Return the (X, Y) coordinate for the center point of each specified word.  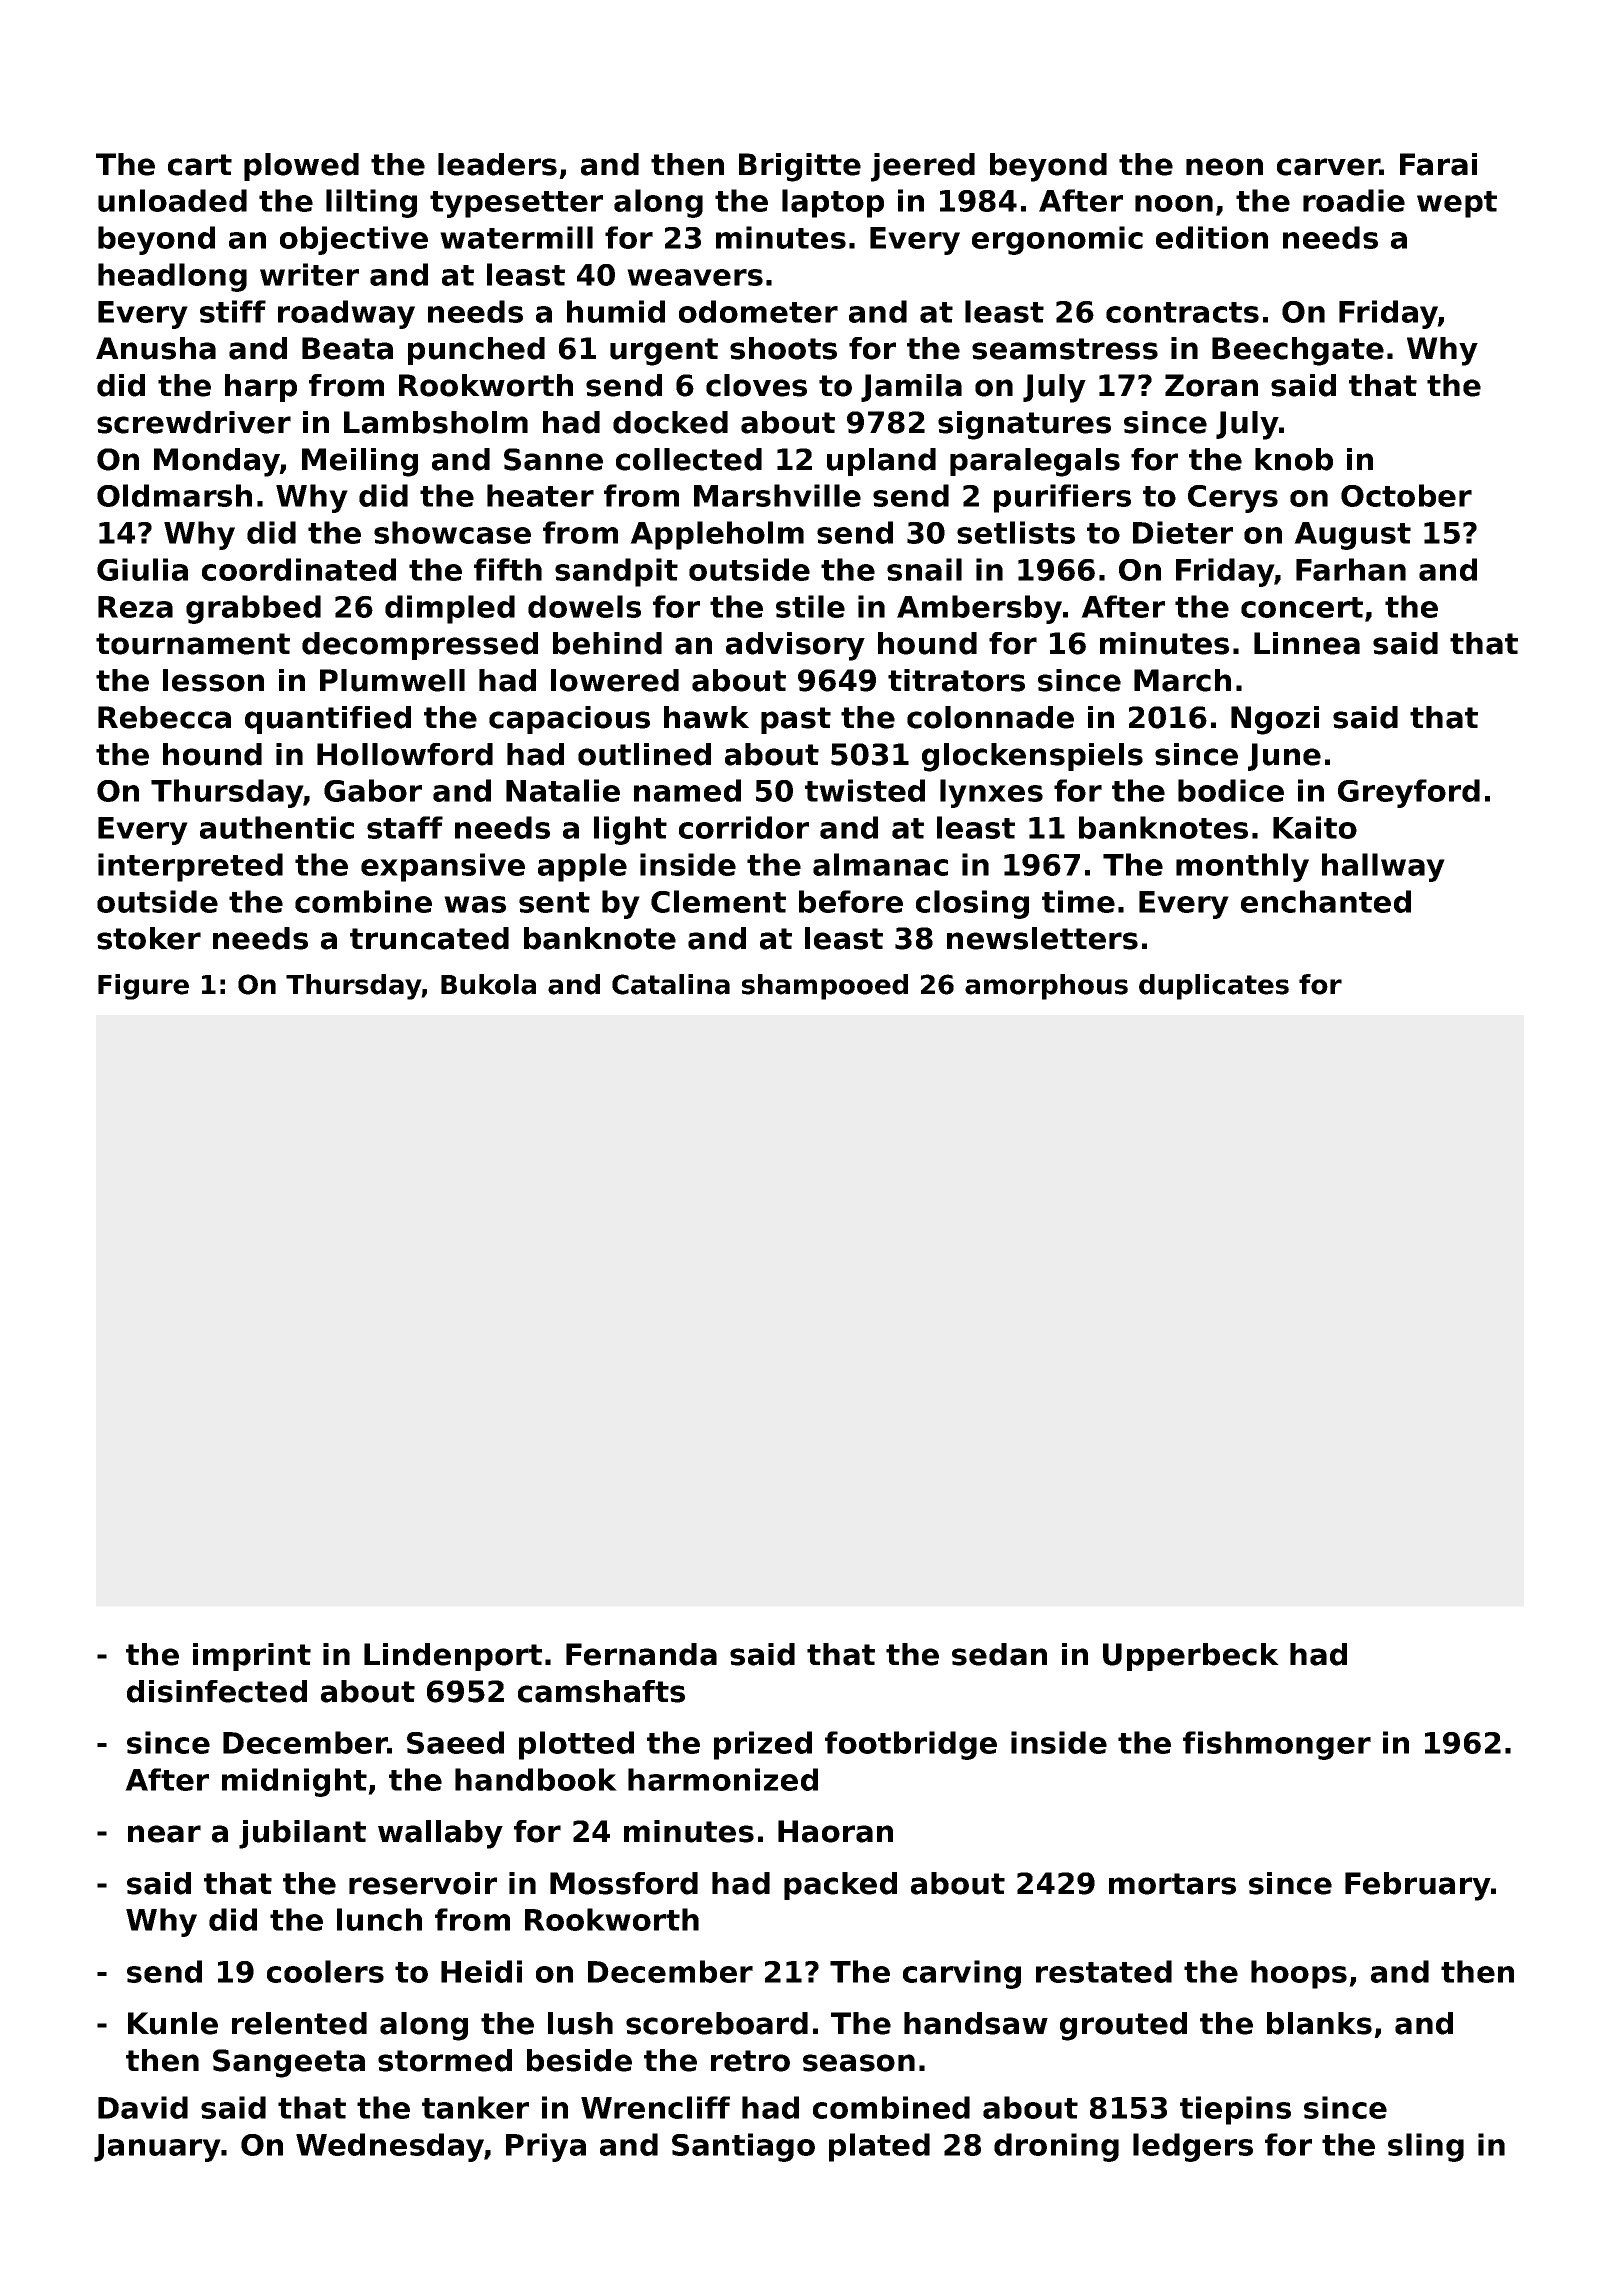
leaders (497, 164)
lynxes (991, 793)
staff (405, 827)
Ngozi (1275, 720)
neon (1224, 167)
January (157, 2148)
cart (200, 165)
